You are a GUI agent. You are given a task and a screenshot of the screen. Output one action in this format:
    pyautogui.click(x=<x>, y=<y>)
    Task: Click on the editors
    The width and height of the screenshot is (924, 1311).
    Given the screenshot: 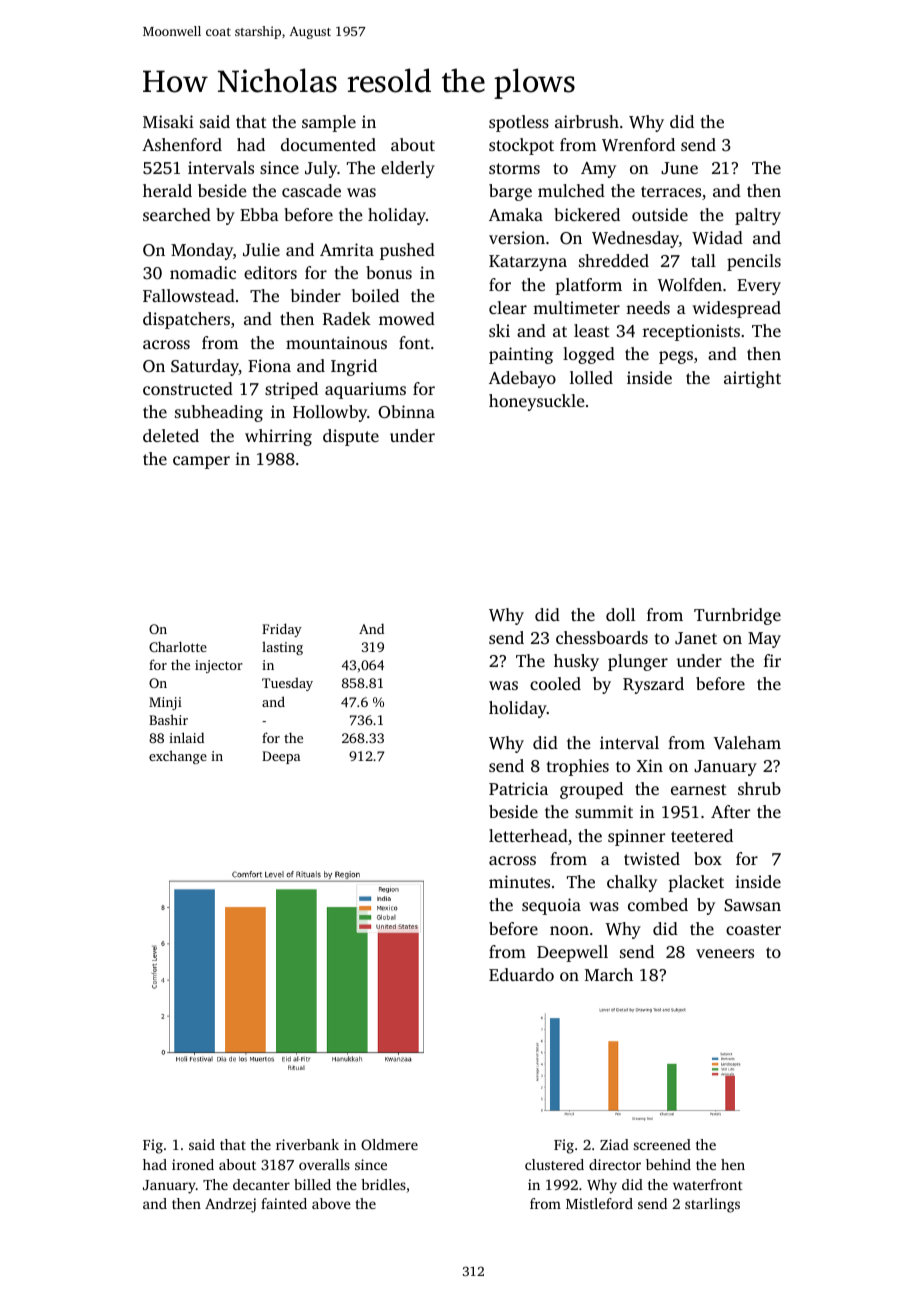 What is the action you would take?
    pyautogui.click(x=270, y=272)
